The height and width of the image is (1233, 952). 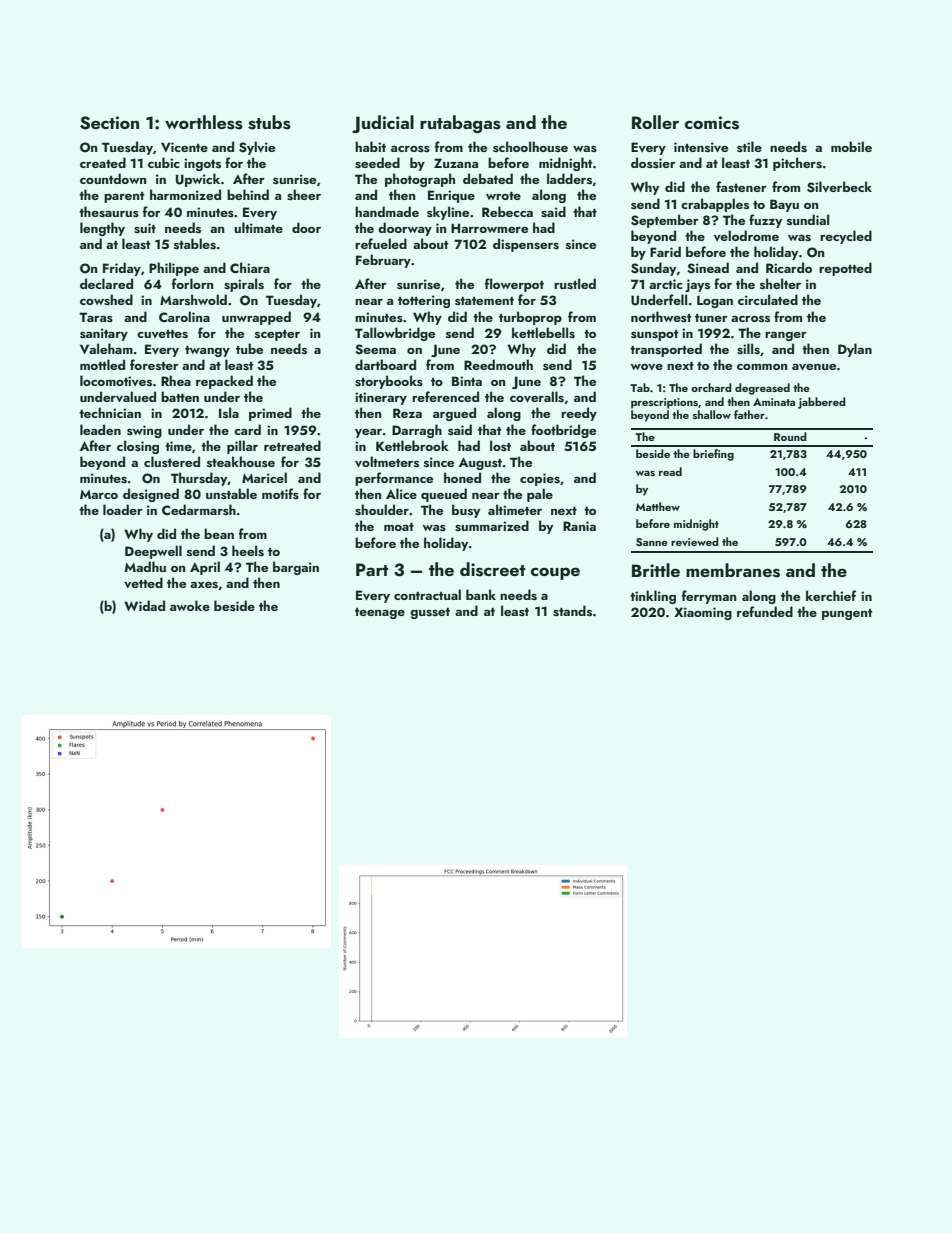 What do you see at coordinates (855, 350) in the image?
I see `Dylan` at bounding box center [855, 350].
